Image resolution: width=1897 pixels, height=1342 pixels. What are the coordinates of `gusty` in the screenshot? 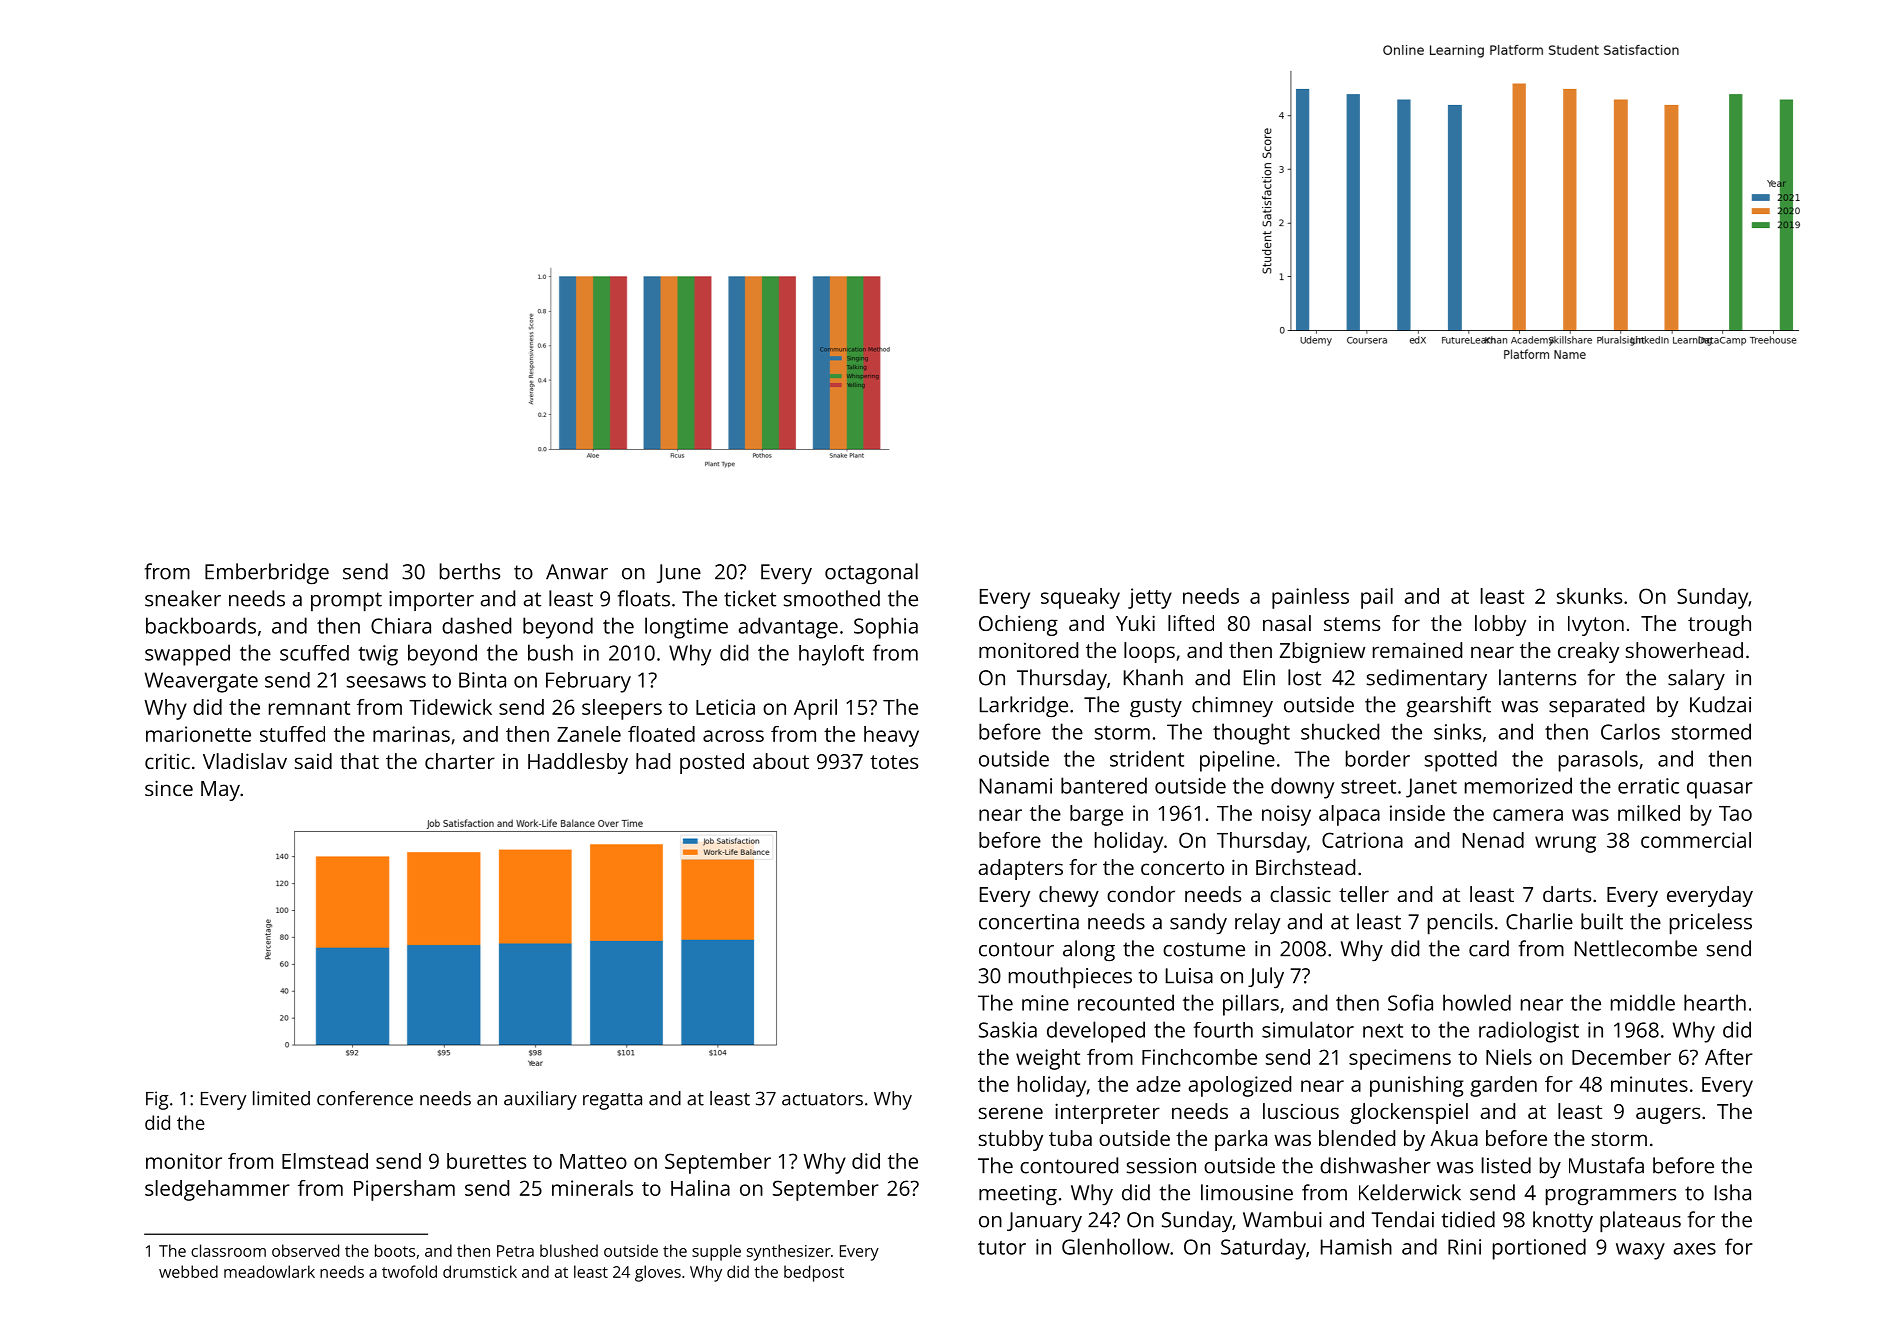 It's located at (1156, 707).
